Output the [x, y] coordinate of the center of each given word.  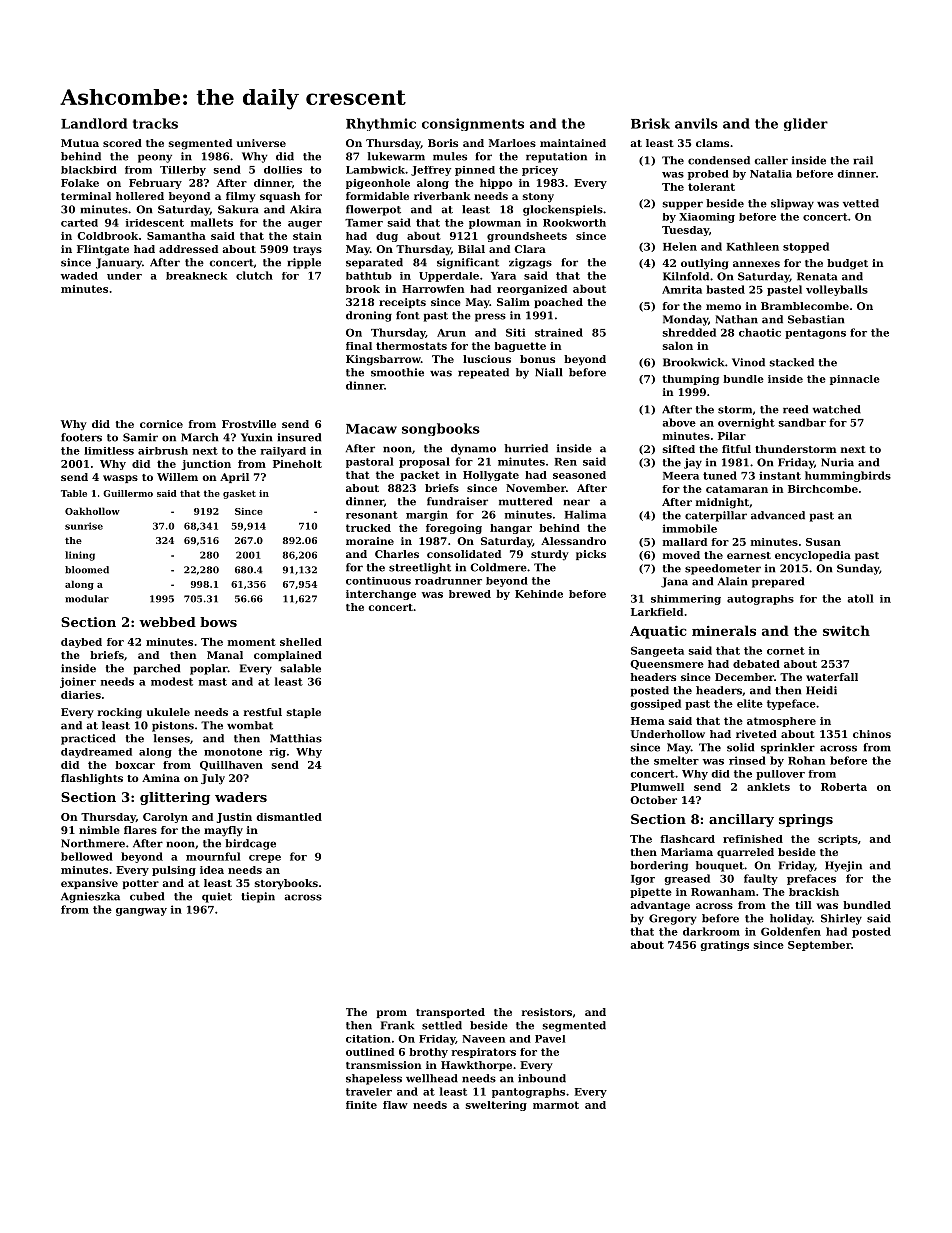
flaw [395, 1105]
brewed [470, 594]
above [679, 422]
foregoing [454, 529]
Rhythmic [381, 124]
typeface [791, 704]
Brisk [650, 123]
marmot [556, 1105]
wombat [250, 725]
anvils [696, 123]
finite [361, 1105]
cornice [161, 424]
